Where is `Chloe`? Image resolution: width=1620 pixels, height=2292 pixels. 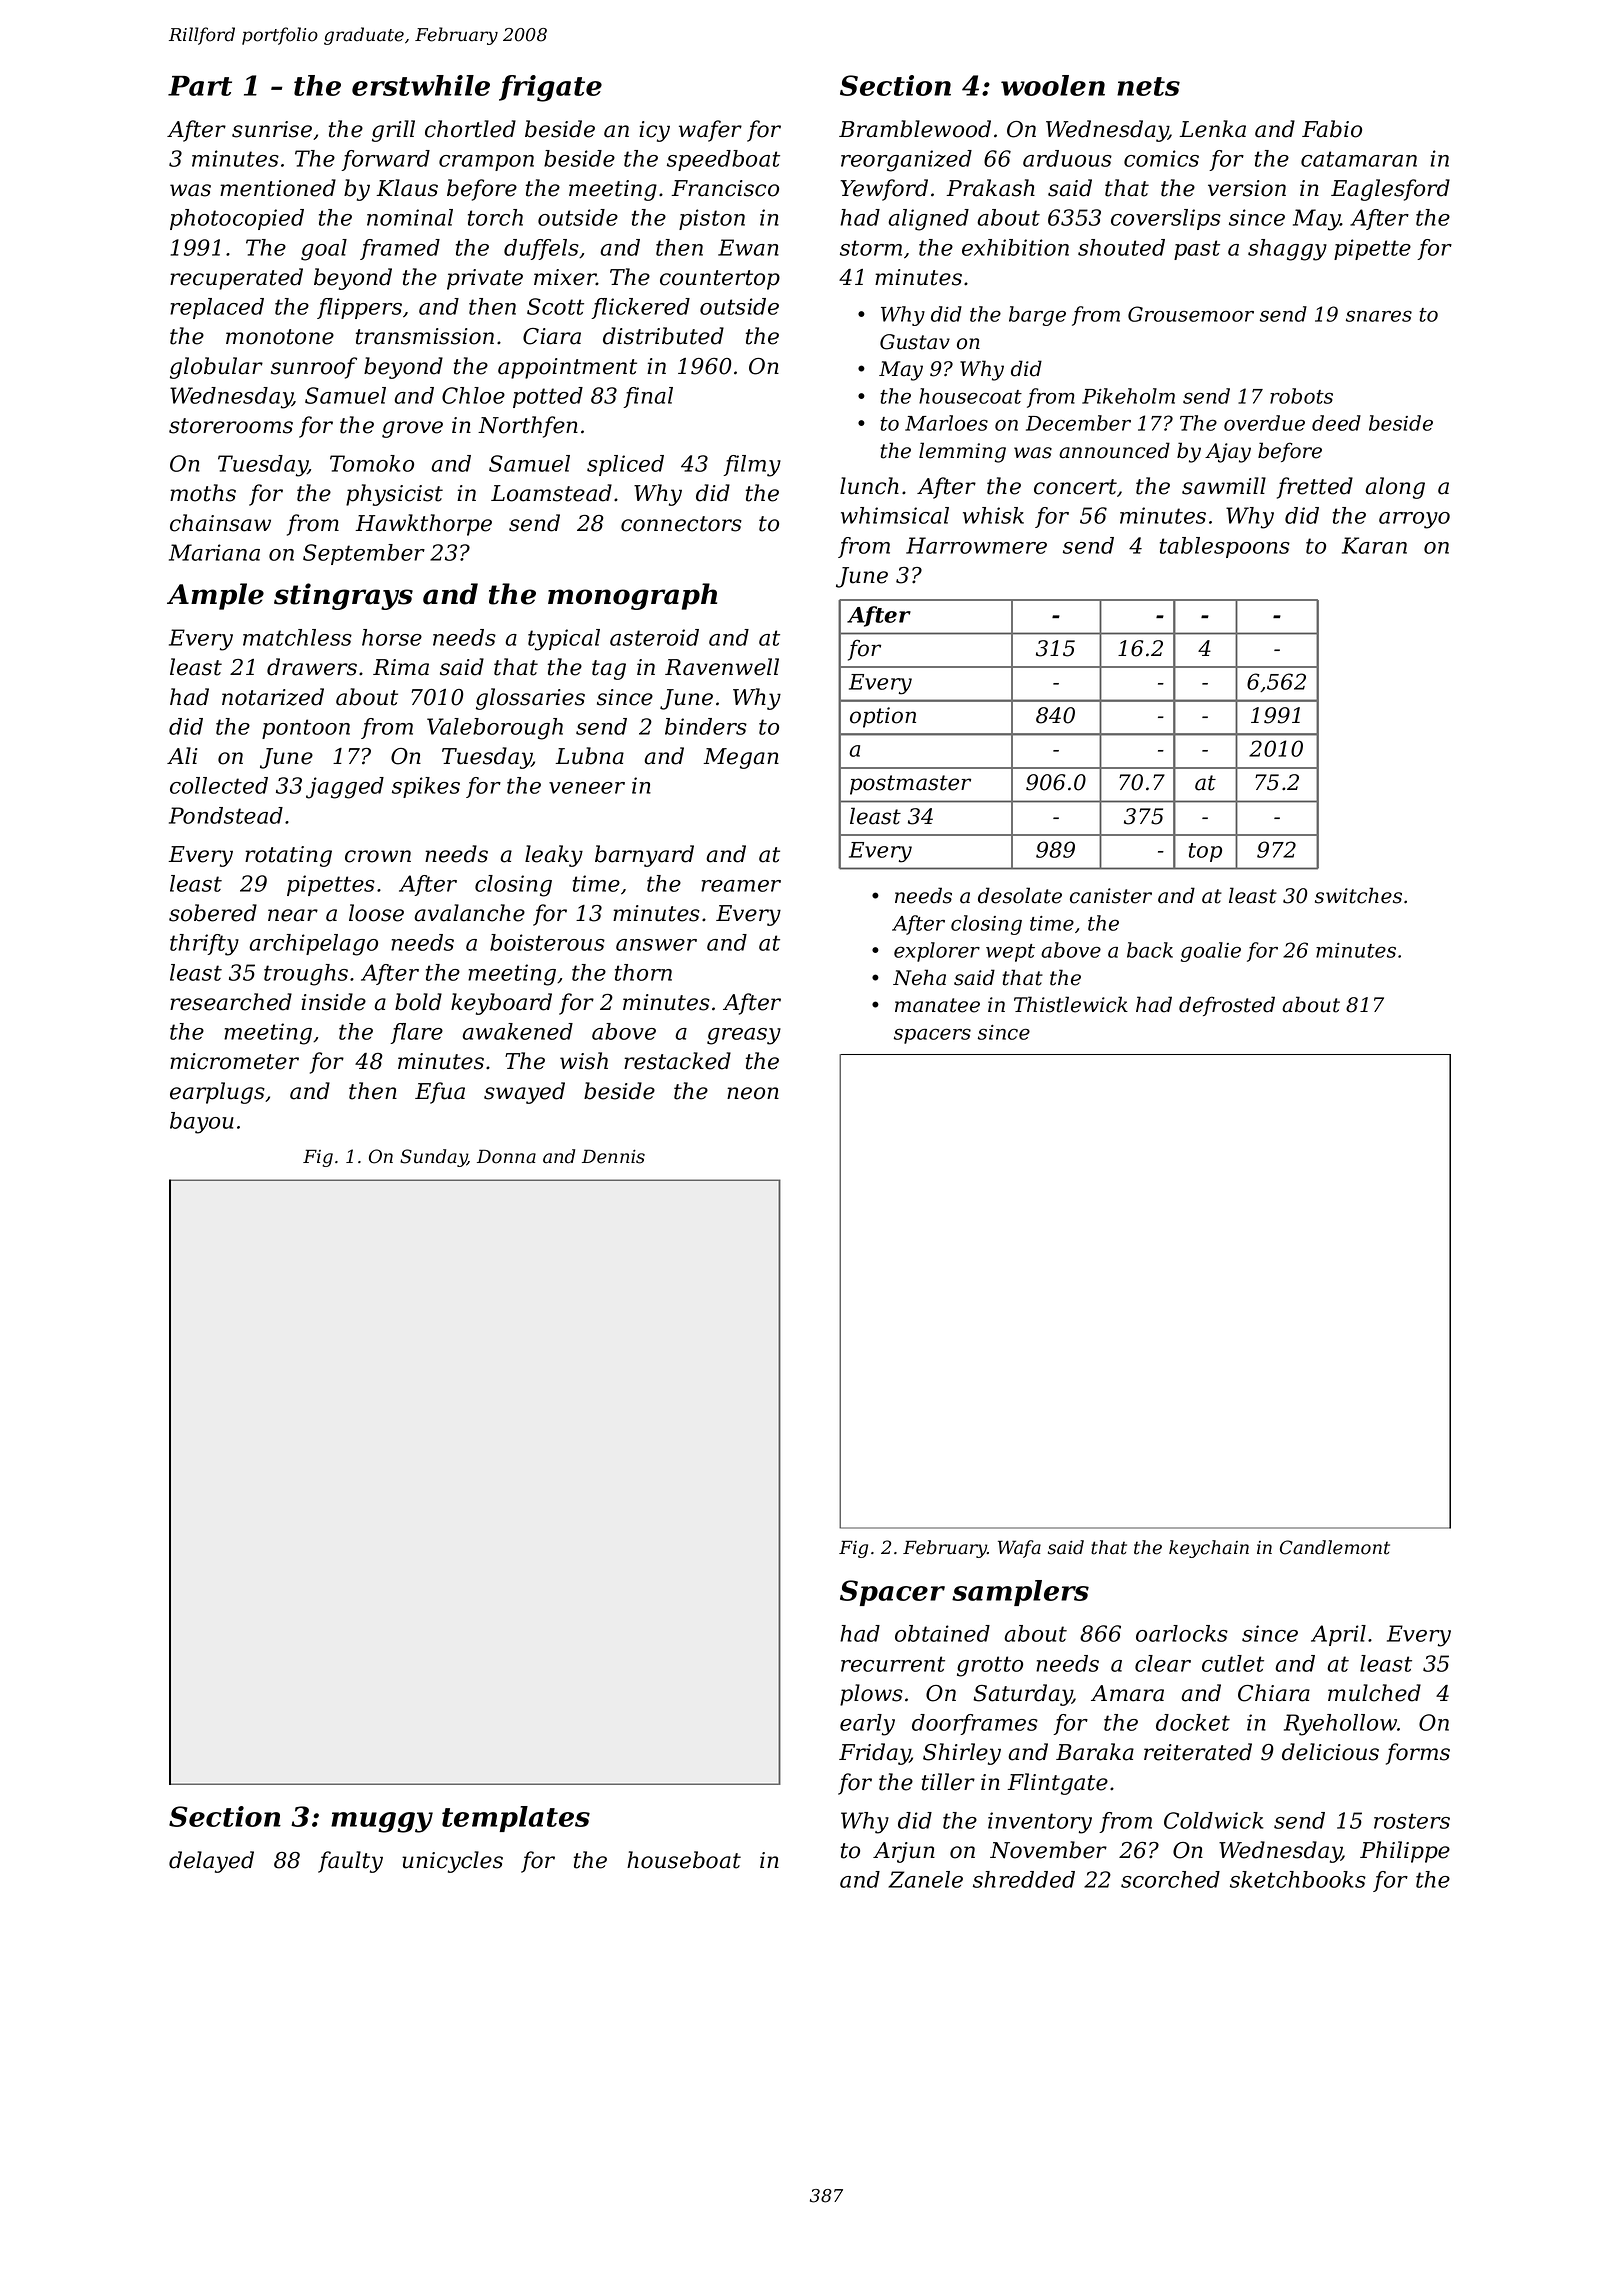 Chloe is located at coordinates (473, 395).
